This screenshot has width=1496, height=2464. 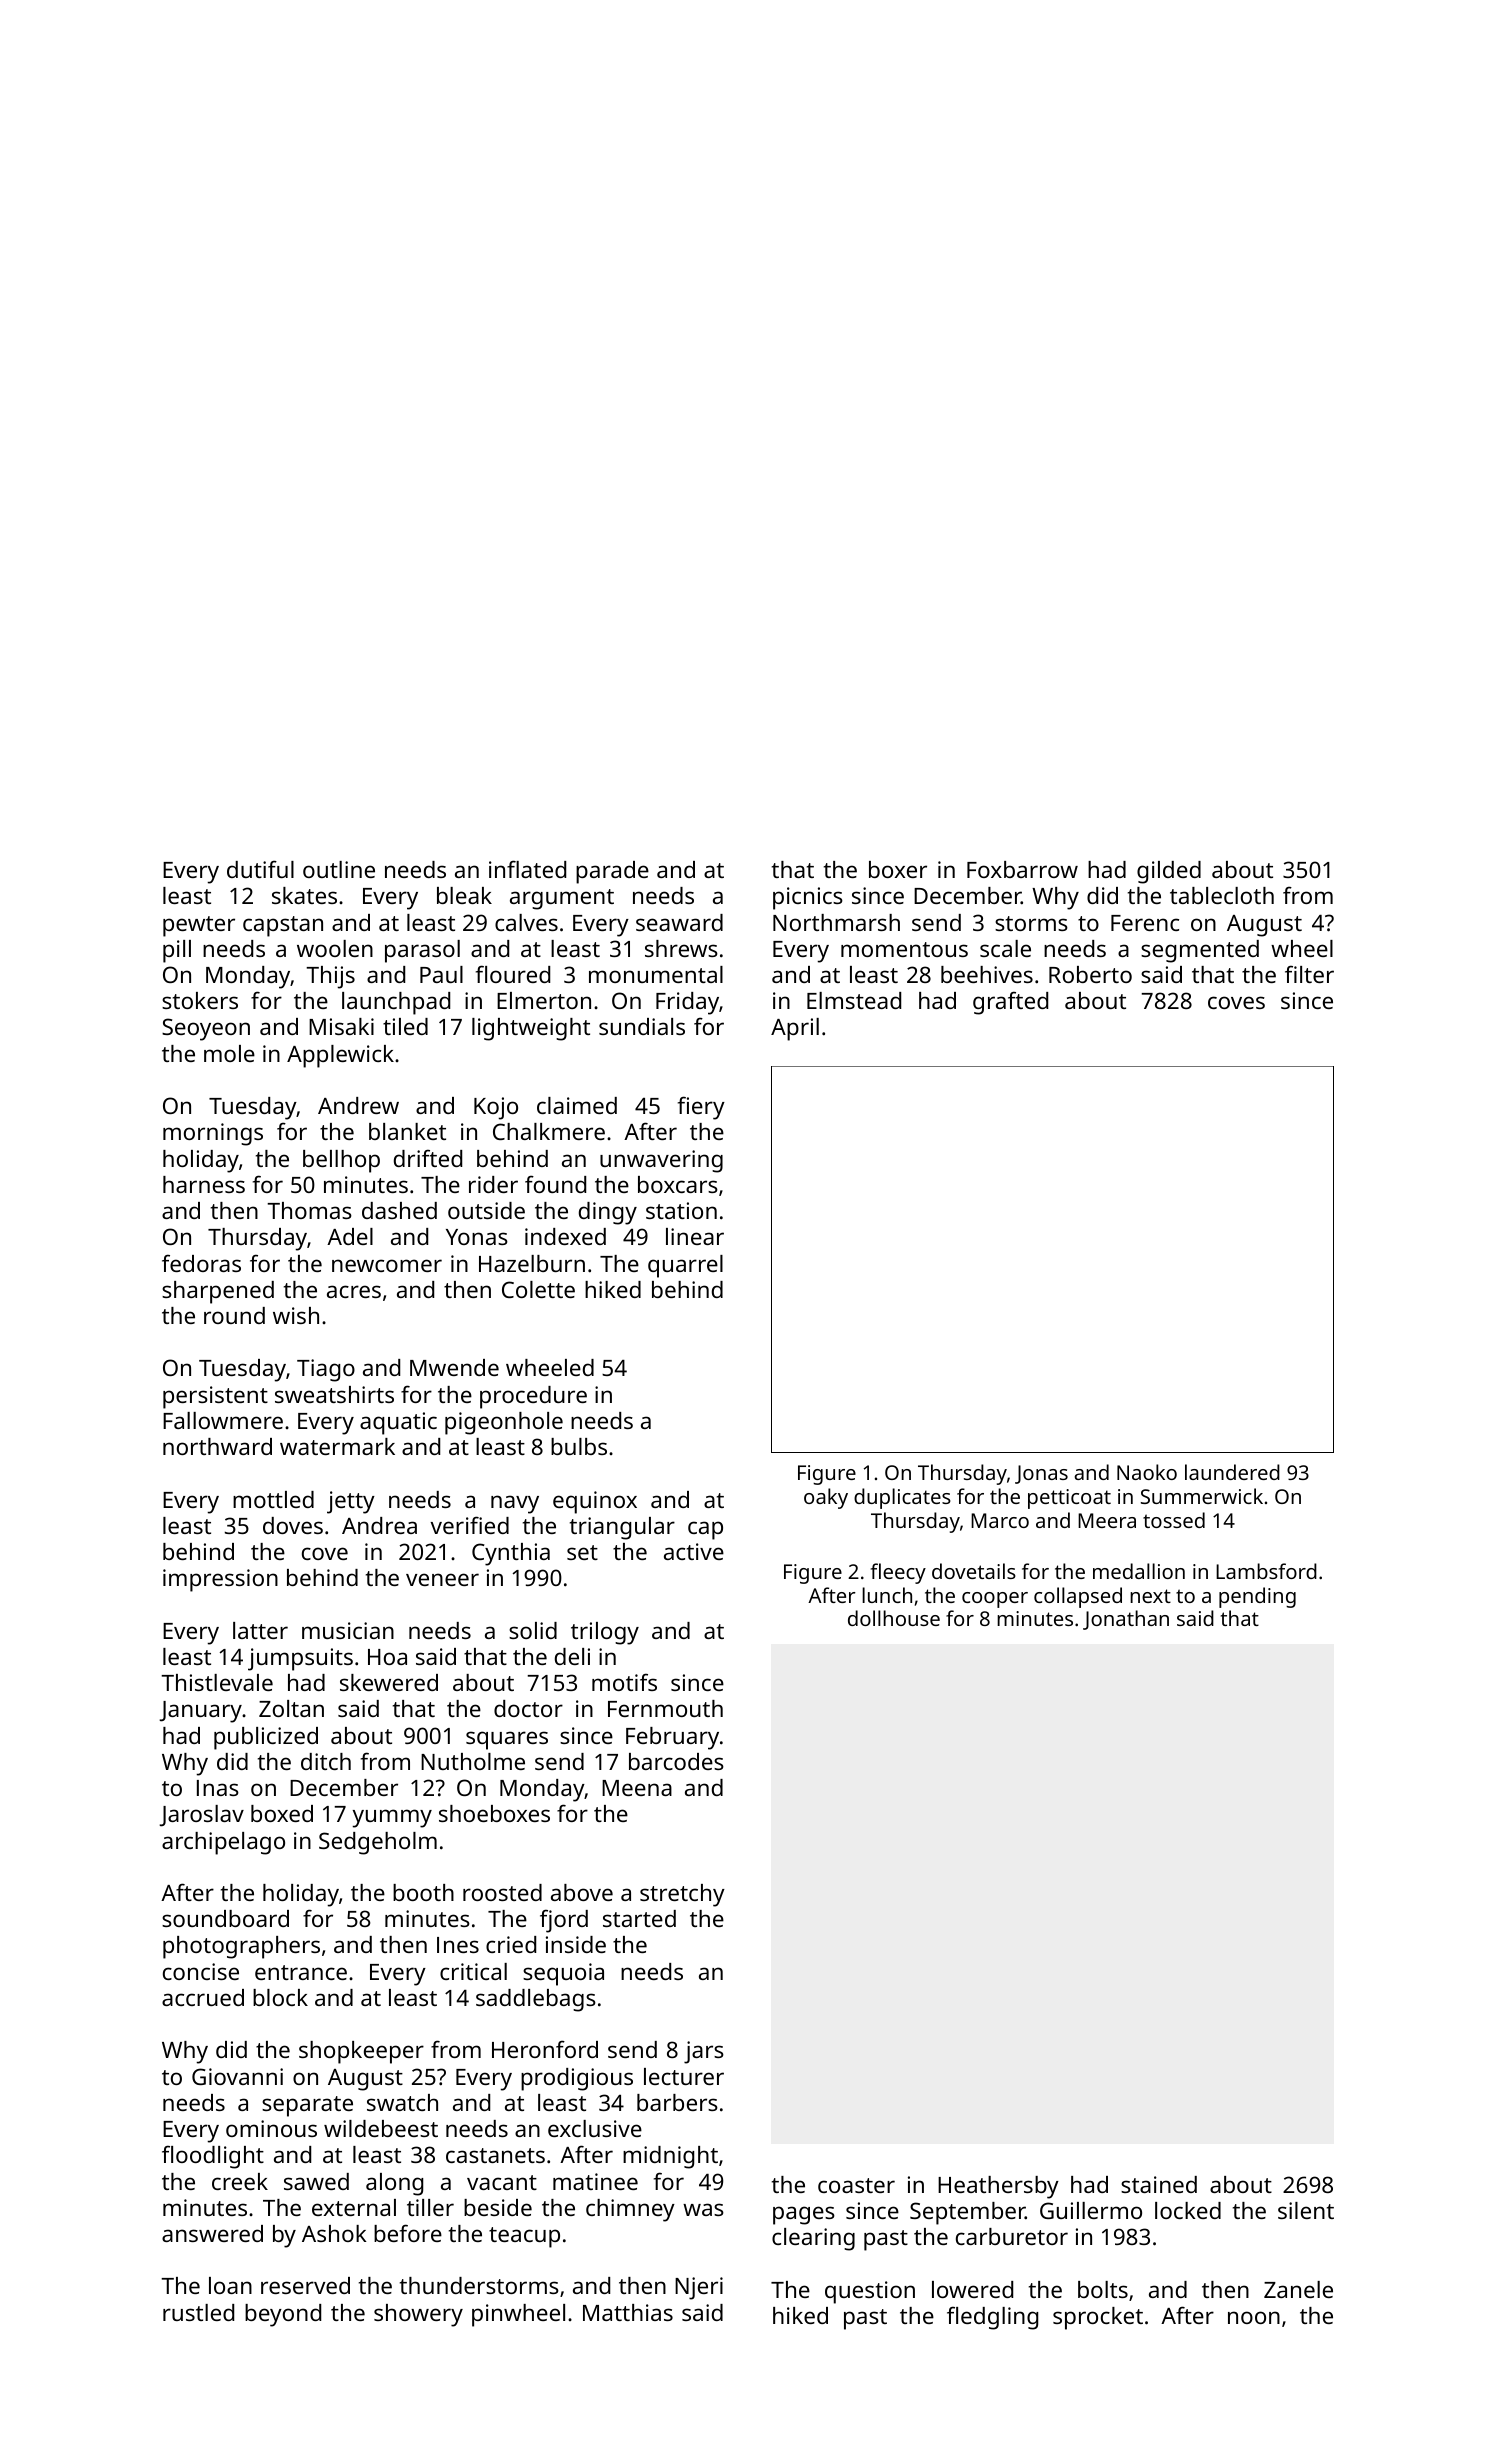 I want to click on oaky, so click(x=826, y=1498).
